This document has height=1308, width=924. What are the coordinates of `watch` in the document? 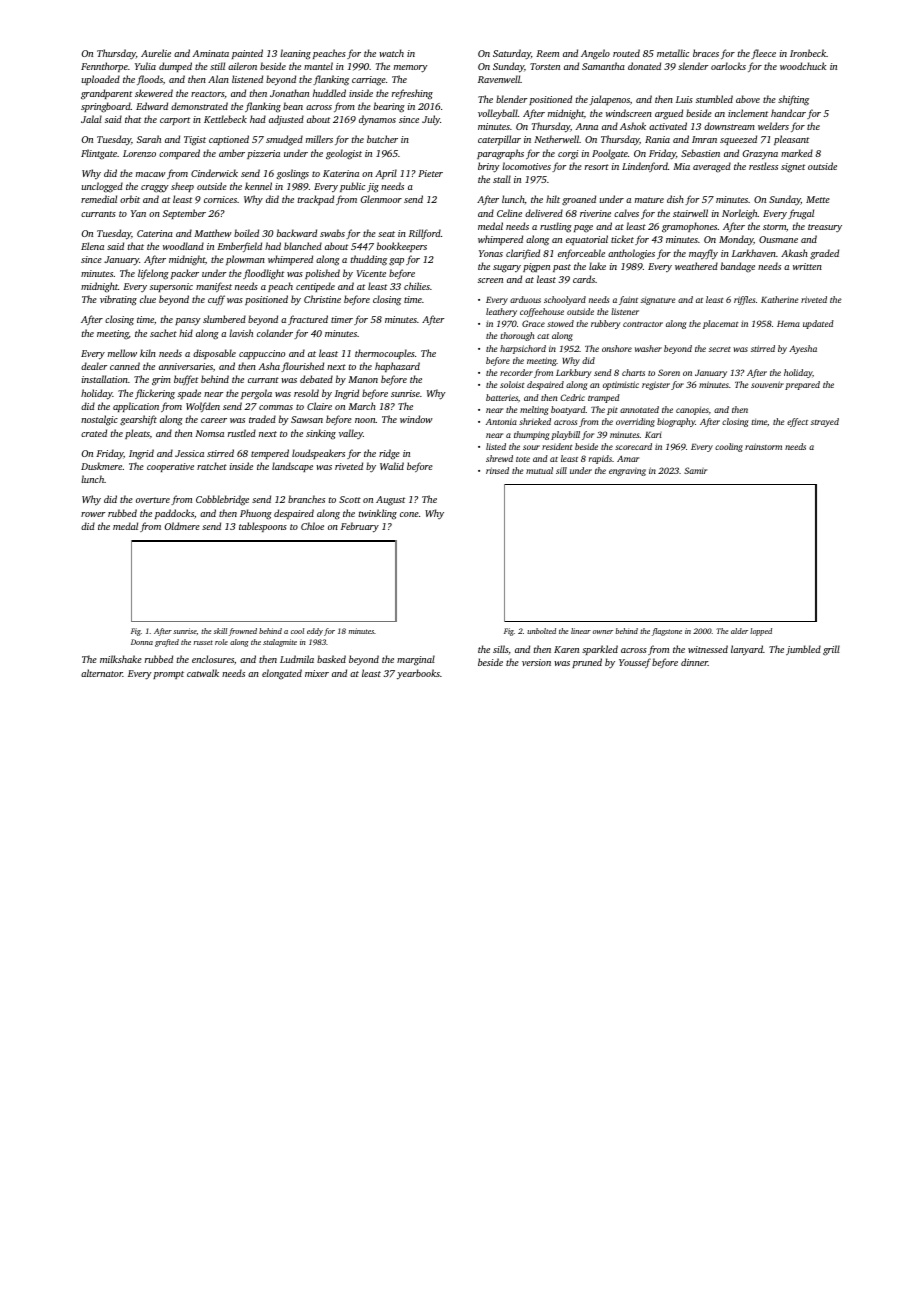 It's located at (391, 53).
